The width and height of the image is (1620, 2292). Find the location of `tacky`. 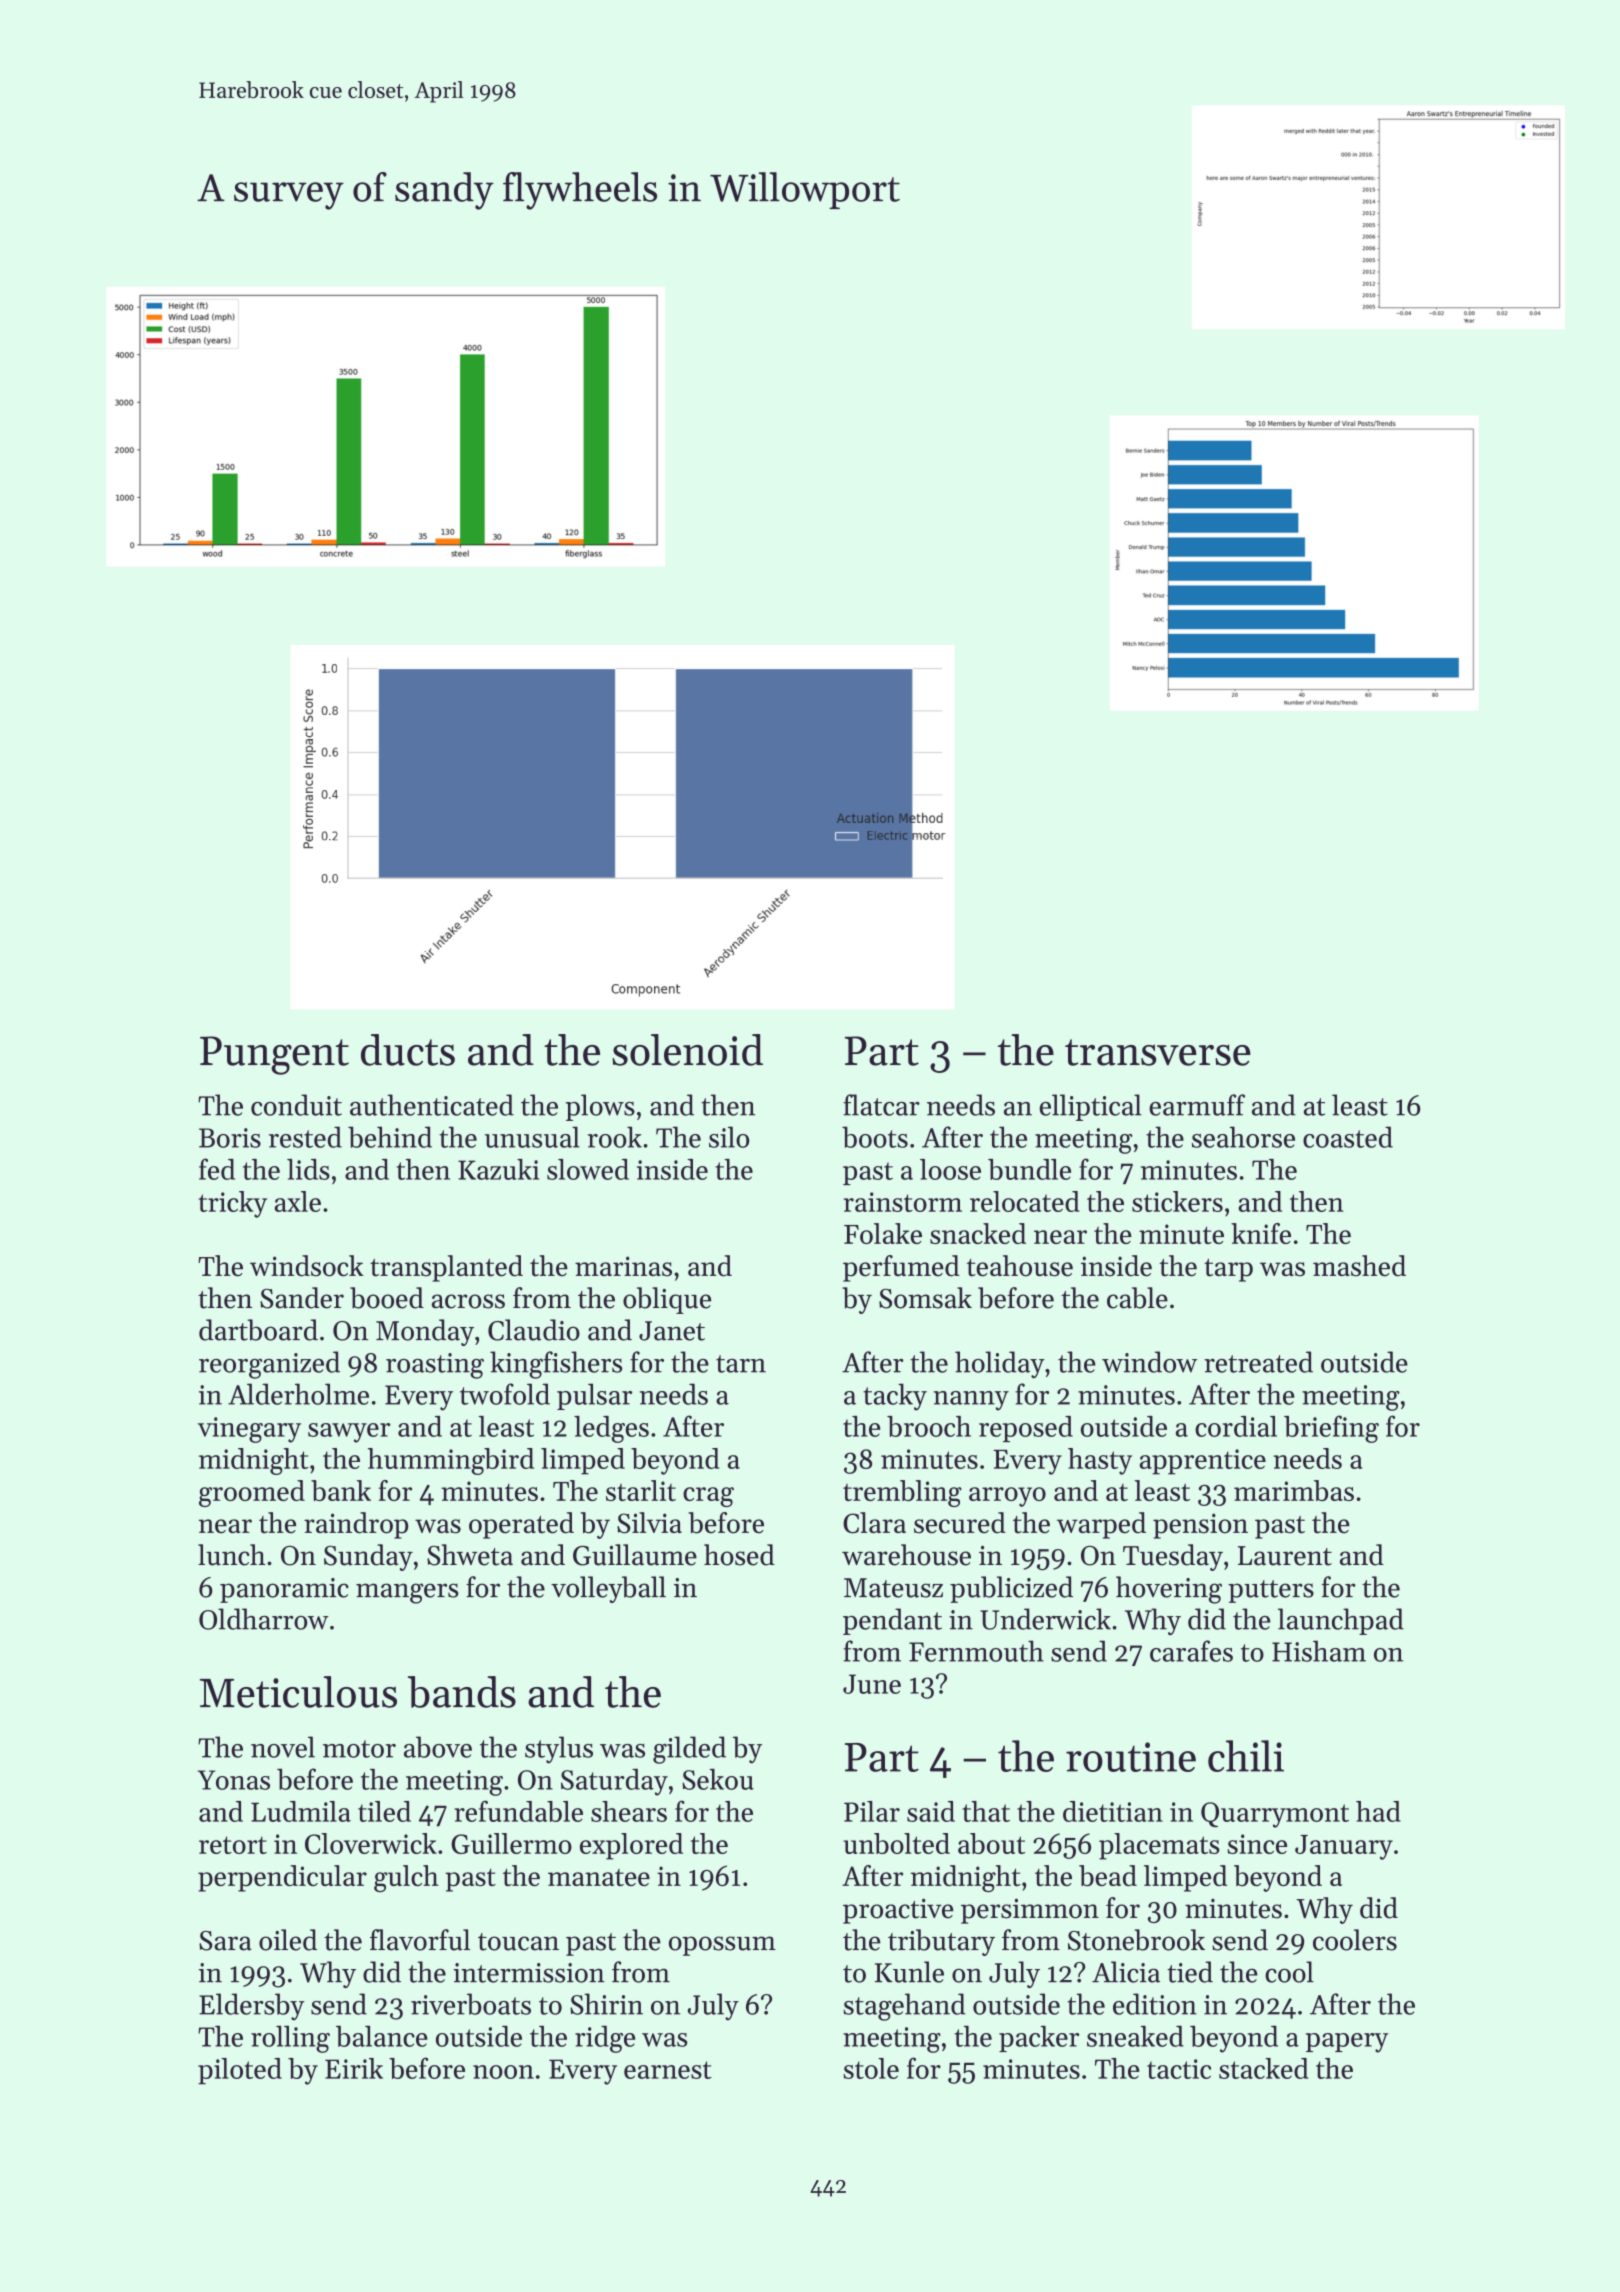

tacky is located at coordinates (895, 1397).
